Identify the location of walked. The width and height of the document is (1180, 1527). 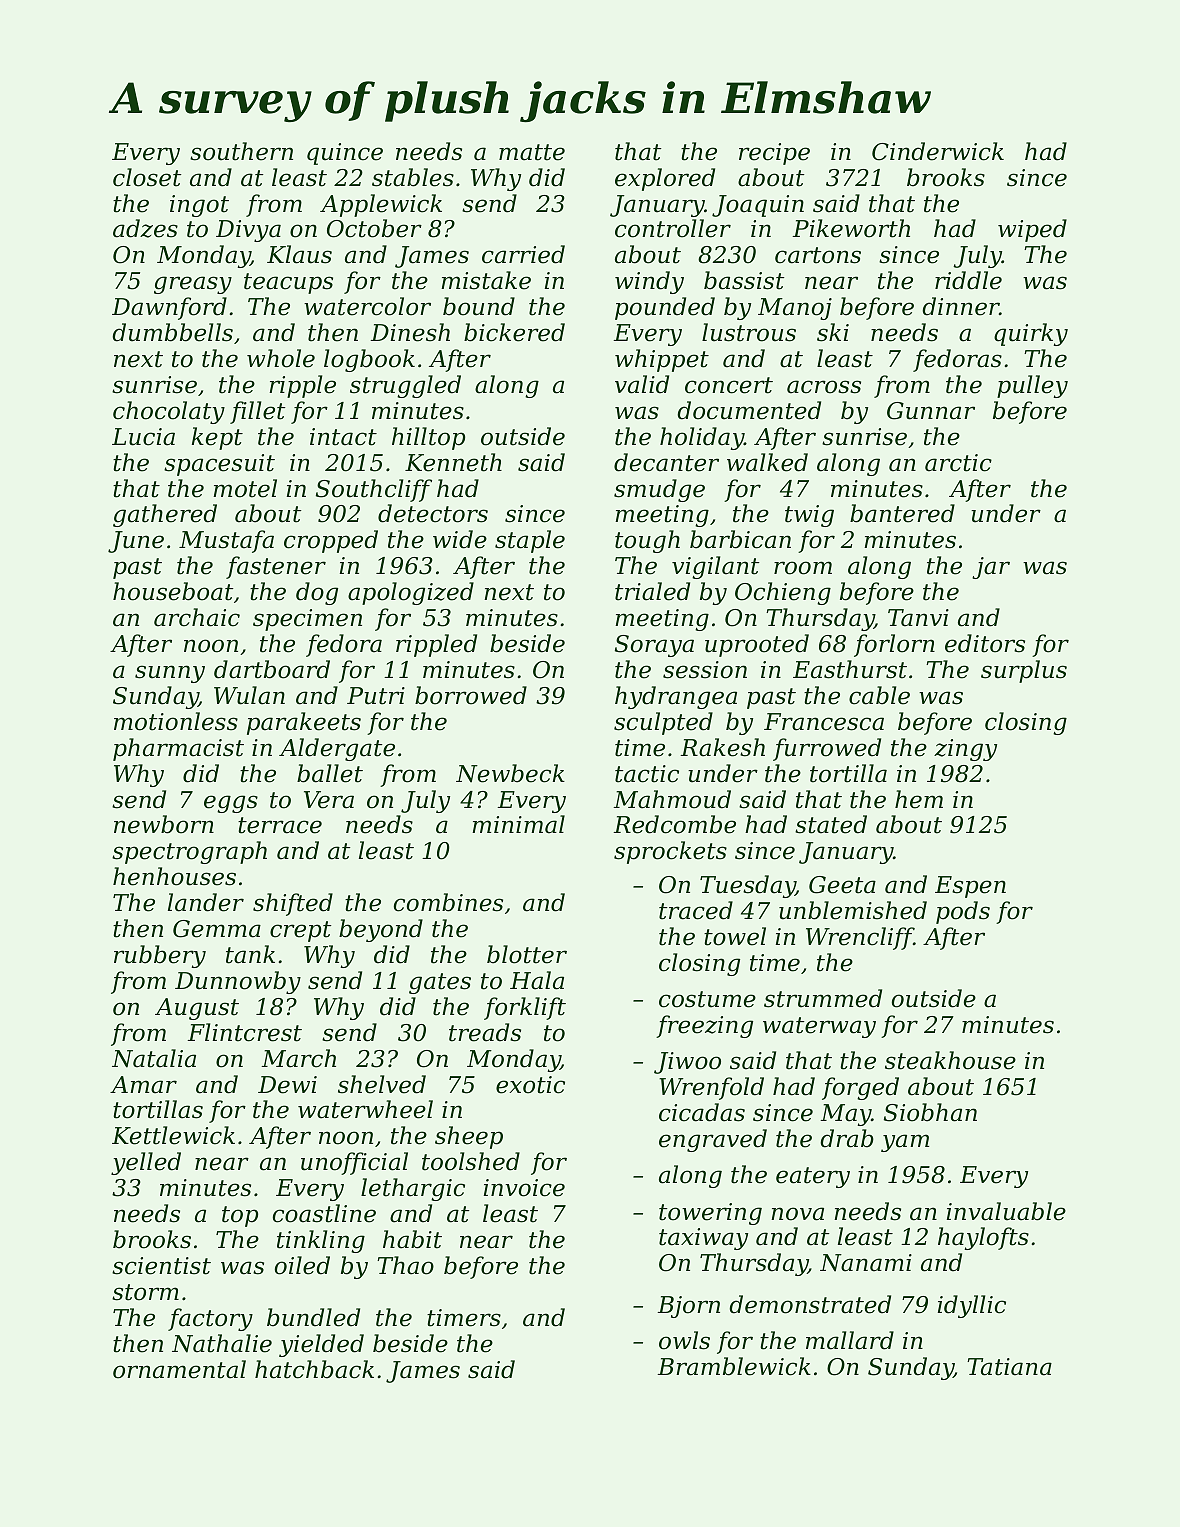
(767, 462).
